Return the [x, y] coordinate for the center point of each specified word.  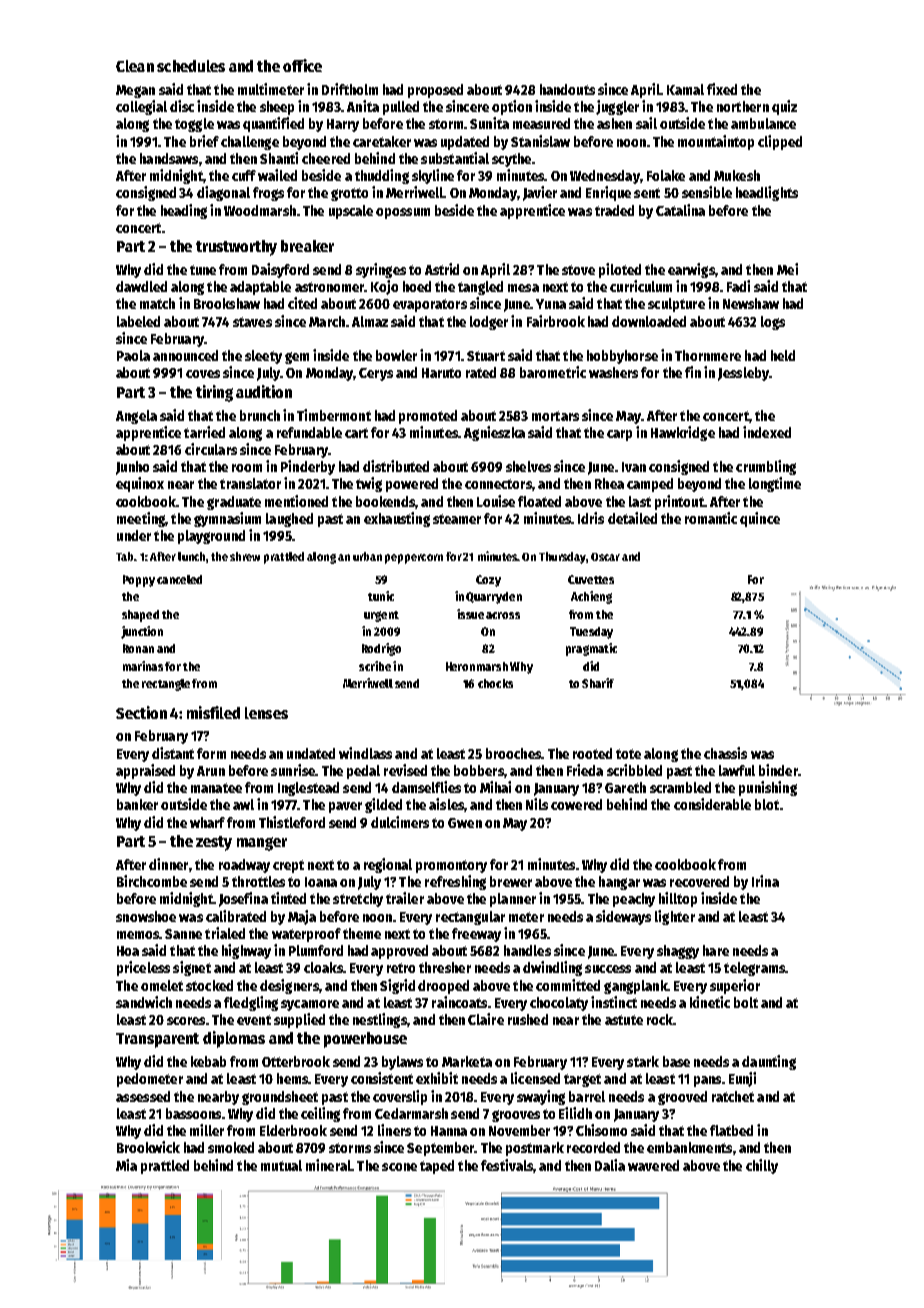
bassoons [193, 1113]
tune [203, 270]
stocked [209, 985]
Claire [486, 1019]
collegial [141, 107]
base [676, 1061]
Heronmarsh [477, 666]
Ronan [138, 648]
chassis [725, 753]
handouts [567, 89]
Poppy [139, 581]
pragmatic [591, 649]
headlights [767, 193]
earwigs [691, 270]
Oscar [605, 557]
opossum [403, 213]
